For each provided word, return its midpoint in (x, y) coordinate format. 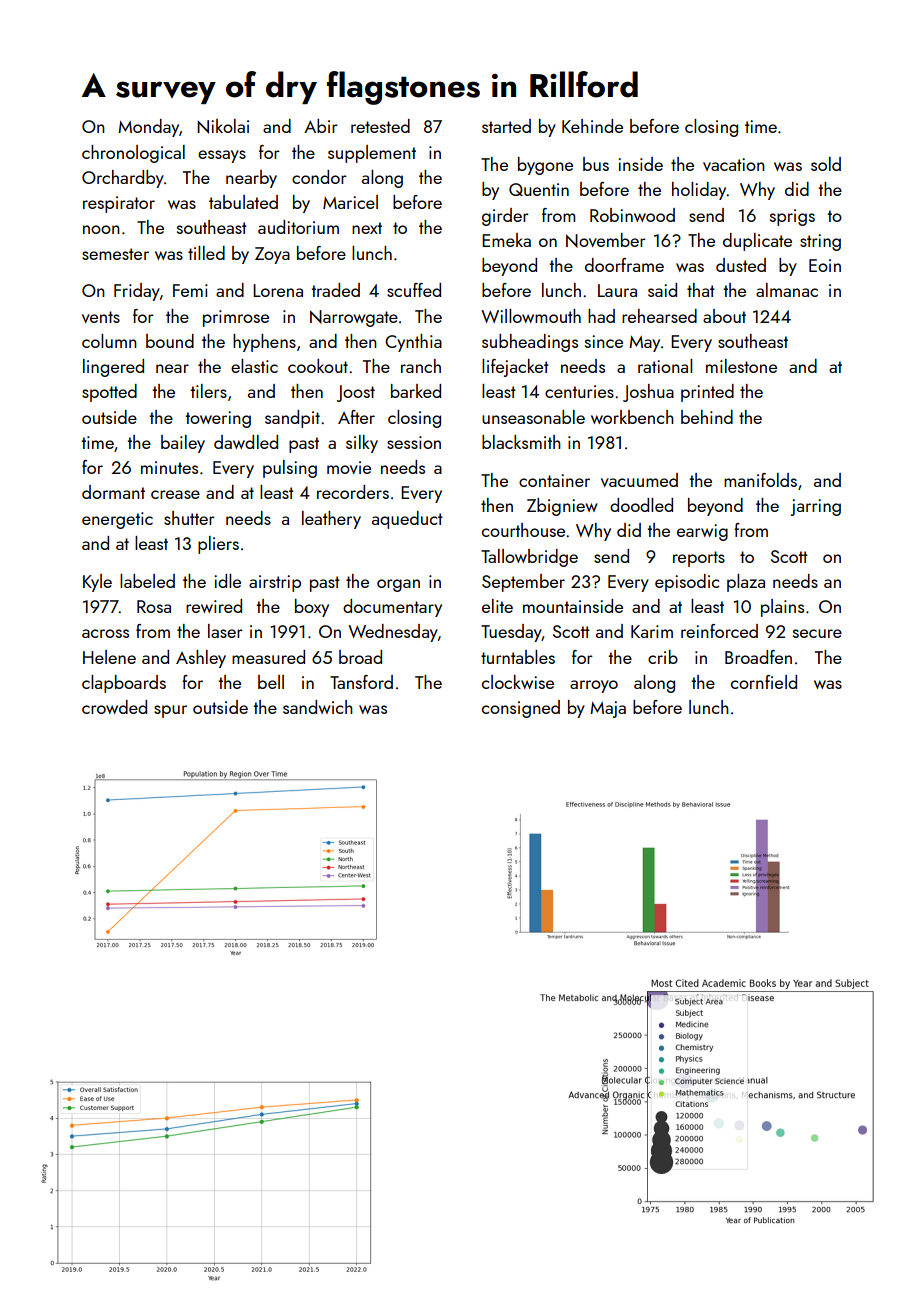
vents (101, 317)
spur (170, 711)
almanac (787, 290)
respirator (119, 204)
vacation (734, 164)
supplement (372, 154)
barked (416, 391)
